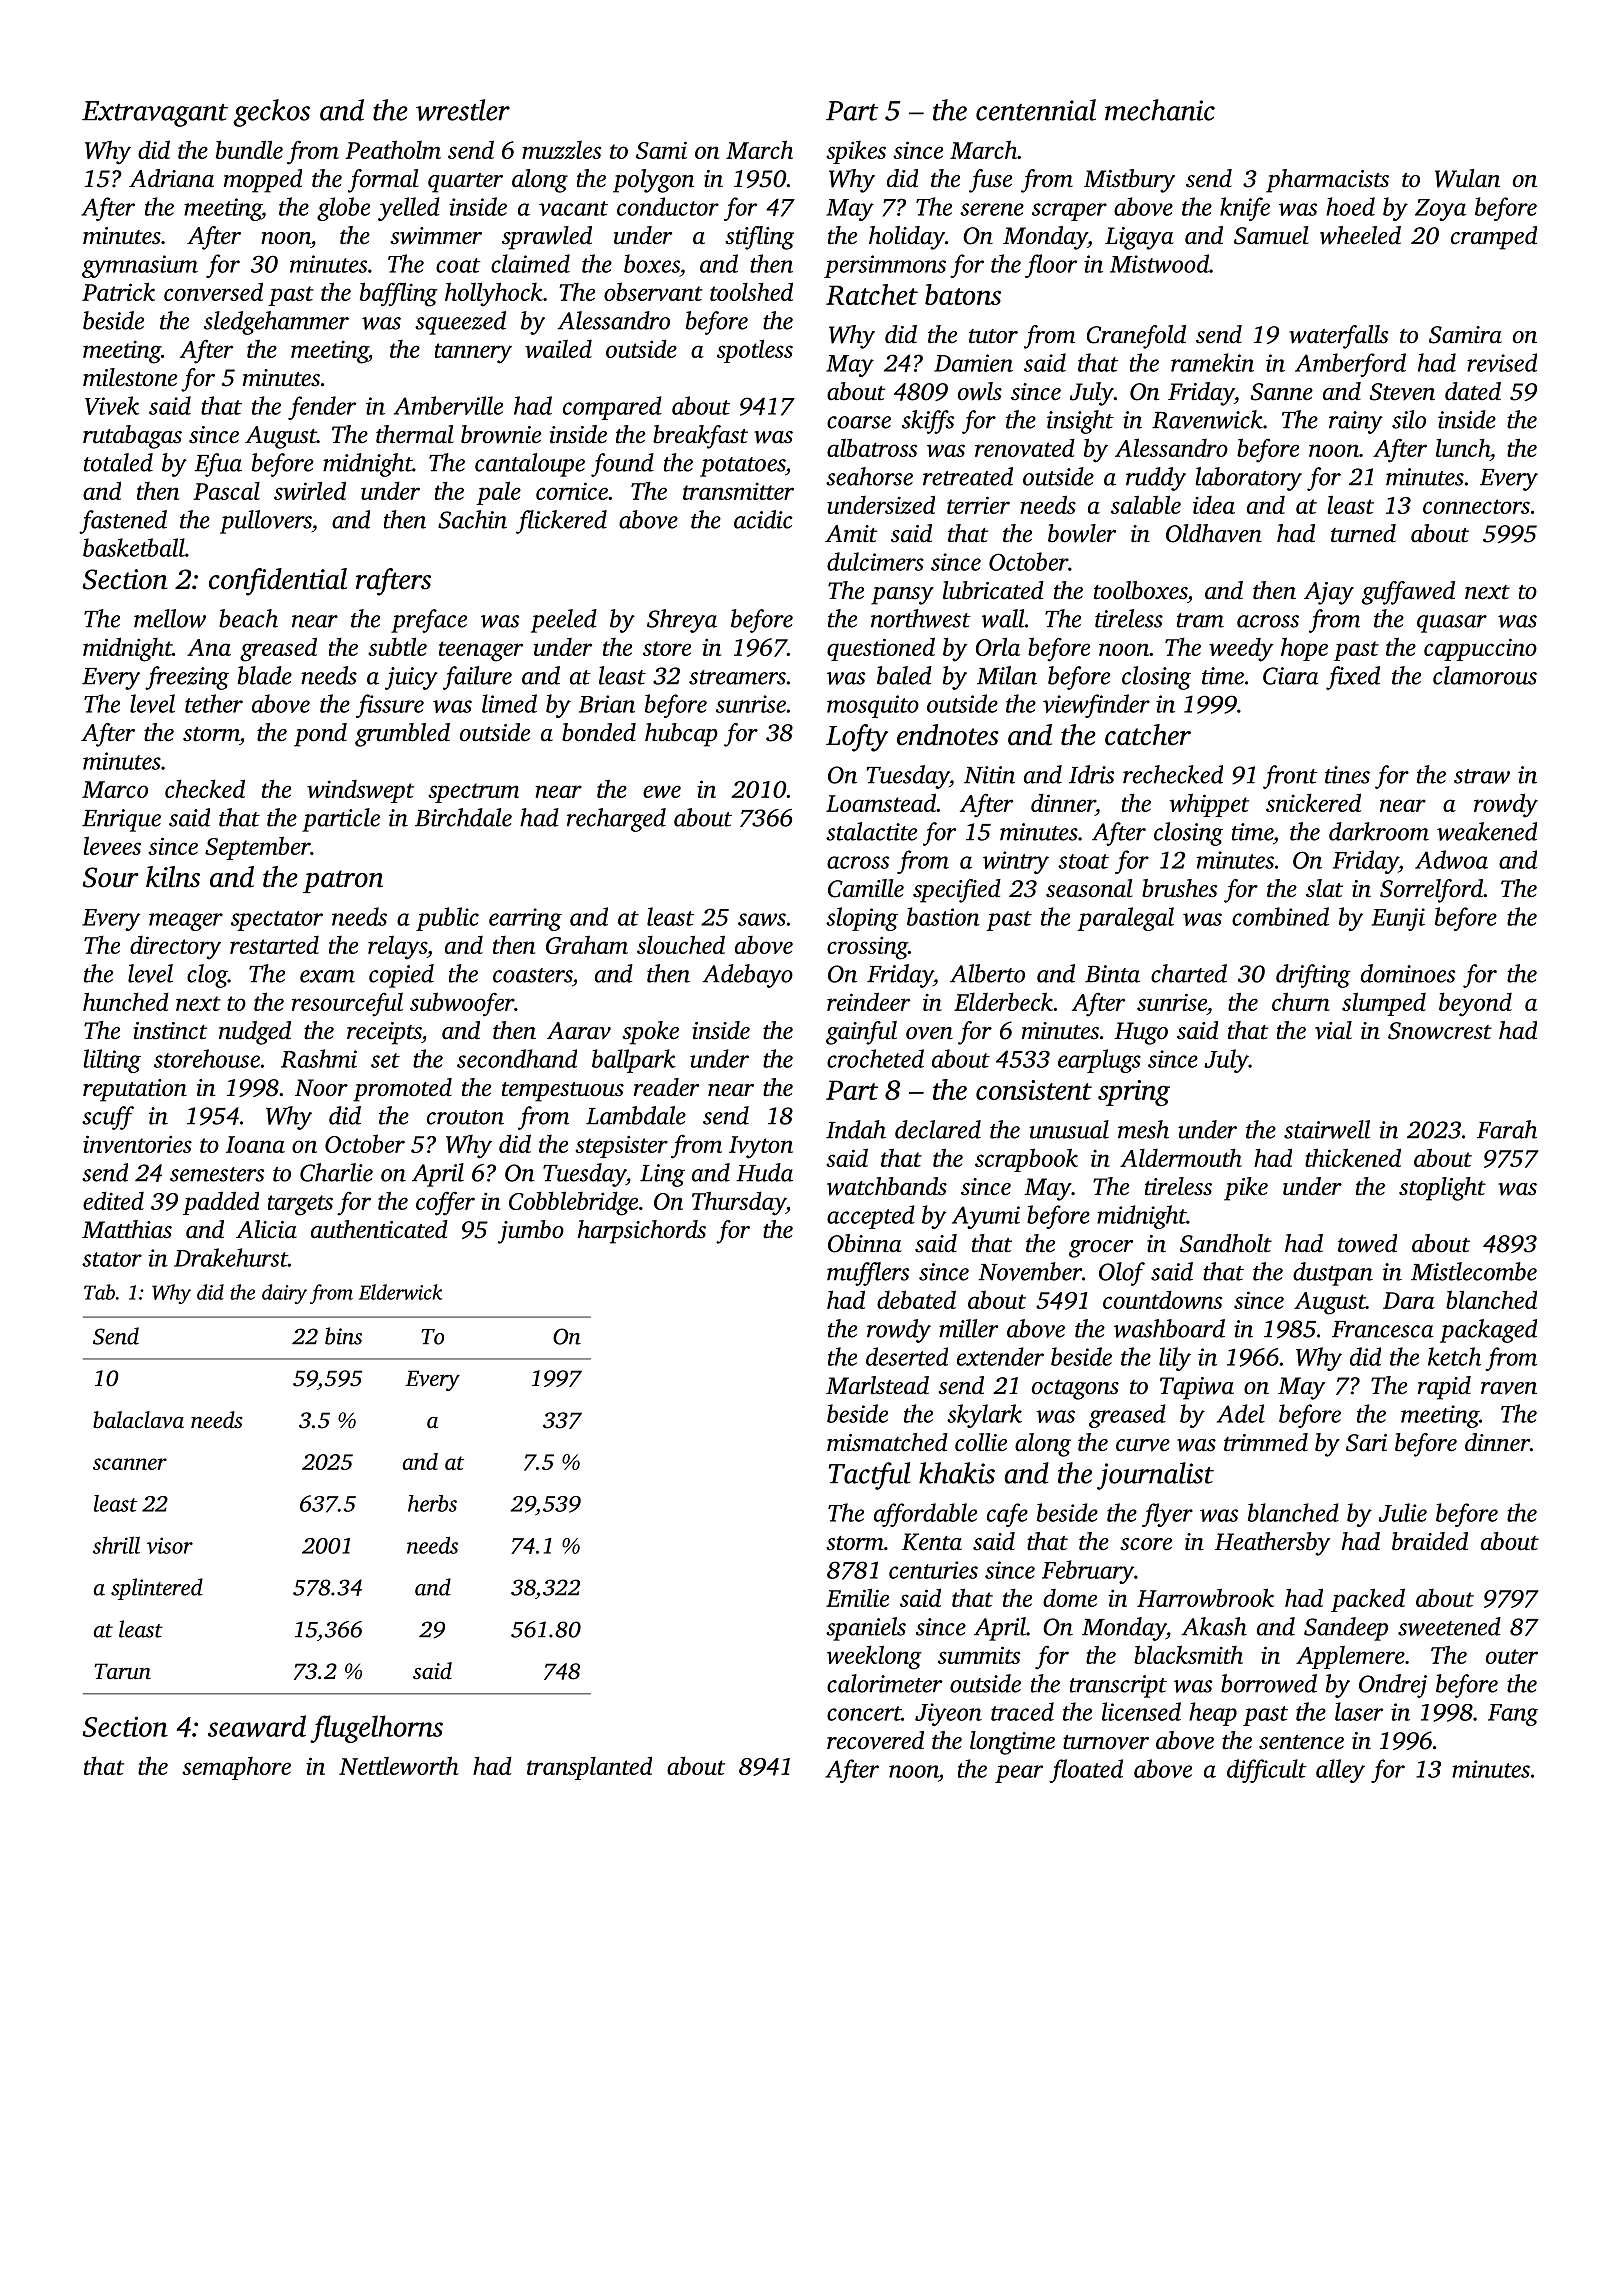  Describe the element at coordinates (236, 1768) in the document. I see `semaphore` at that location.
